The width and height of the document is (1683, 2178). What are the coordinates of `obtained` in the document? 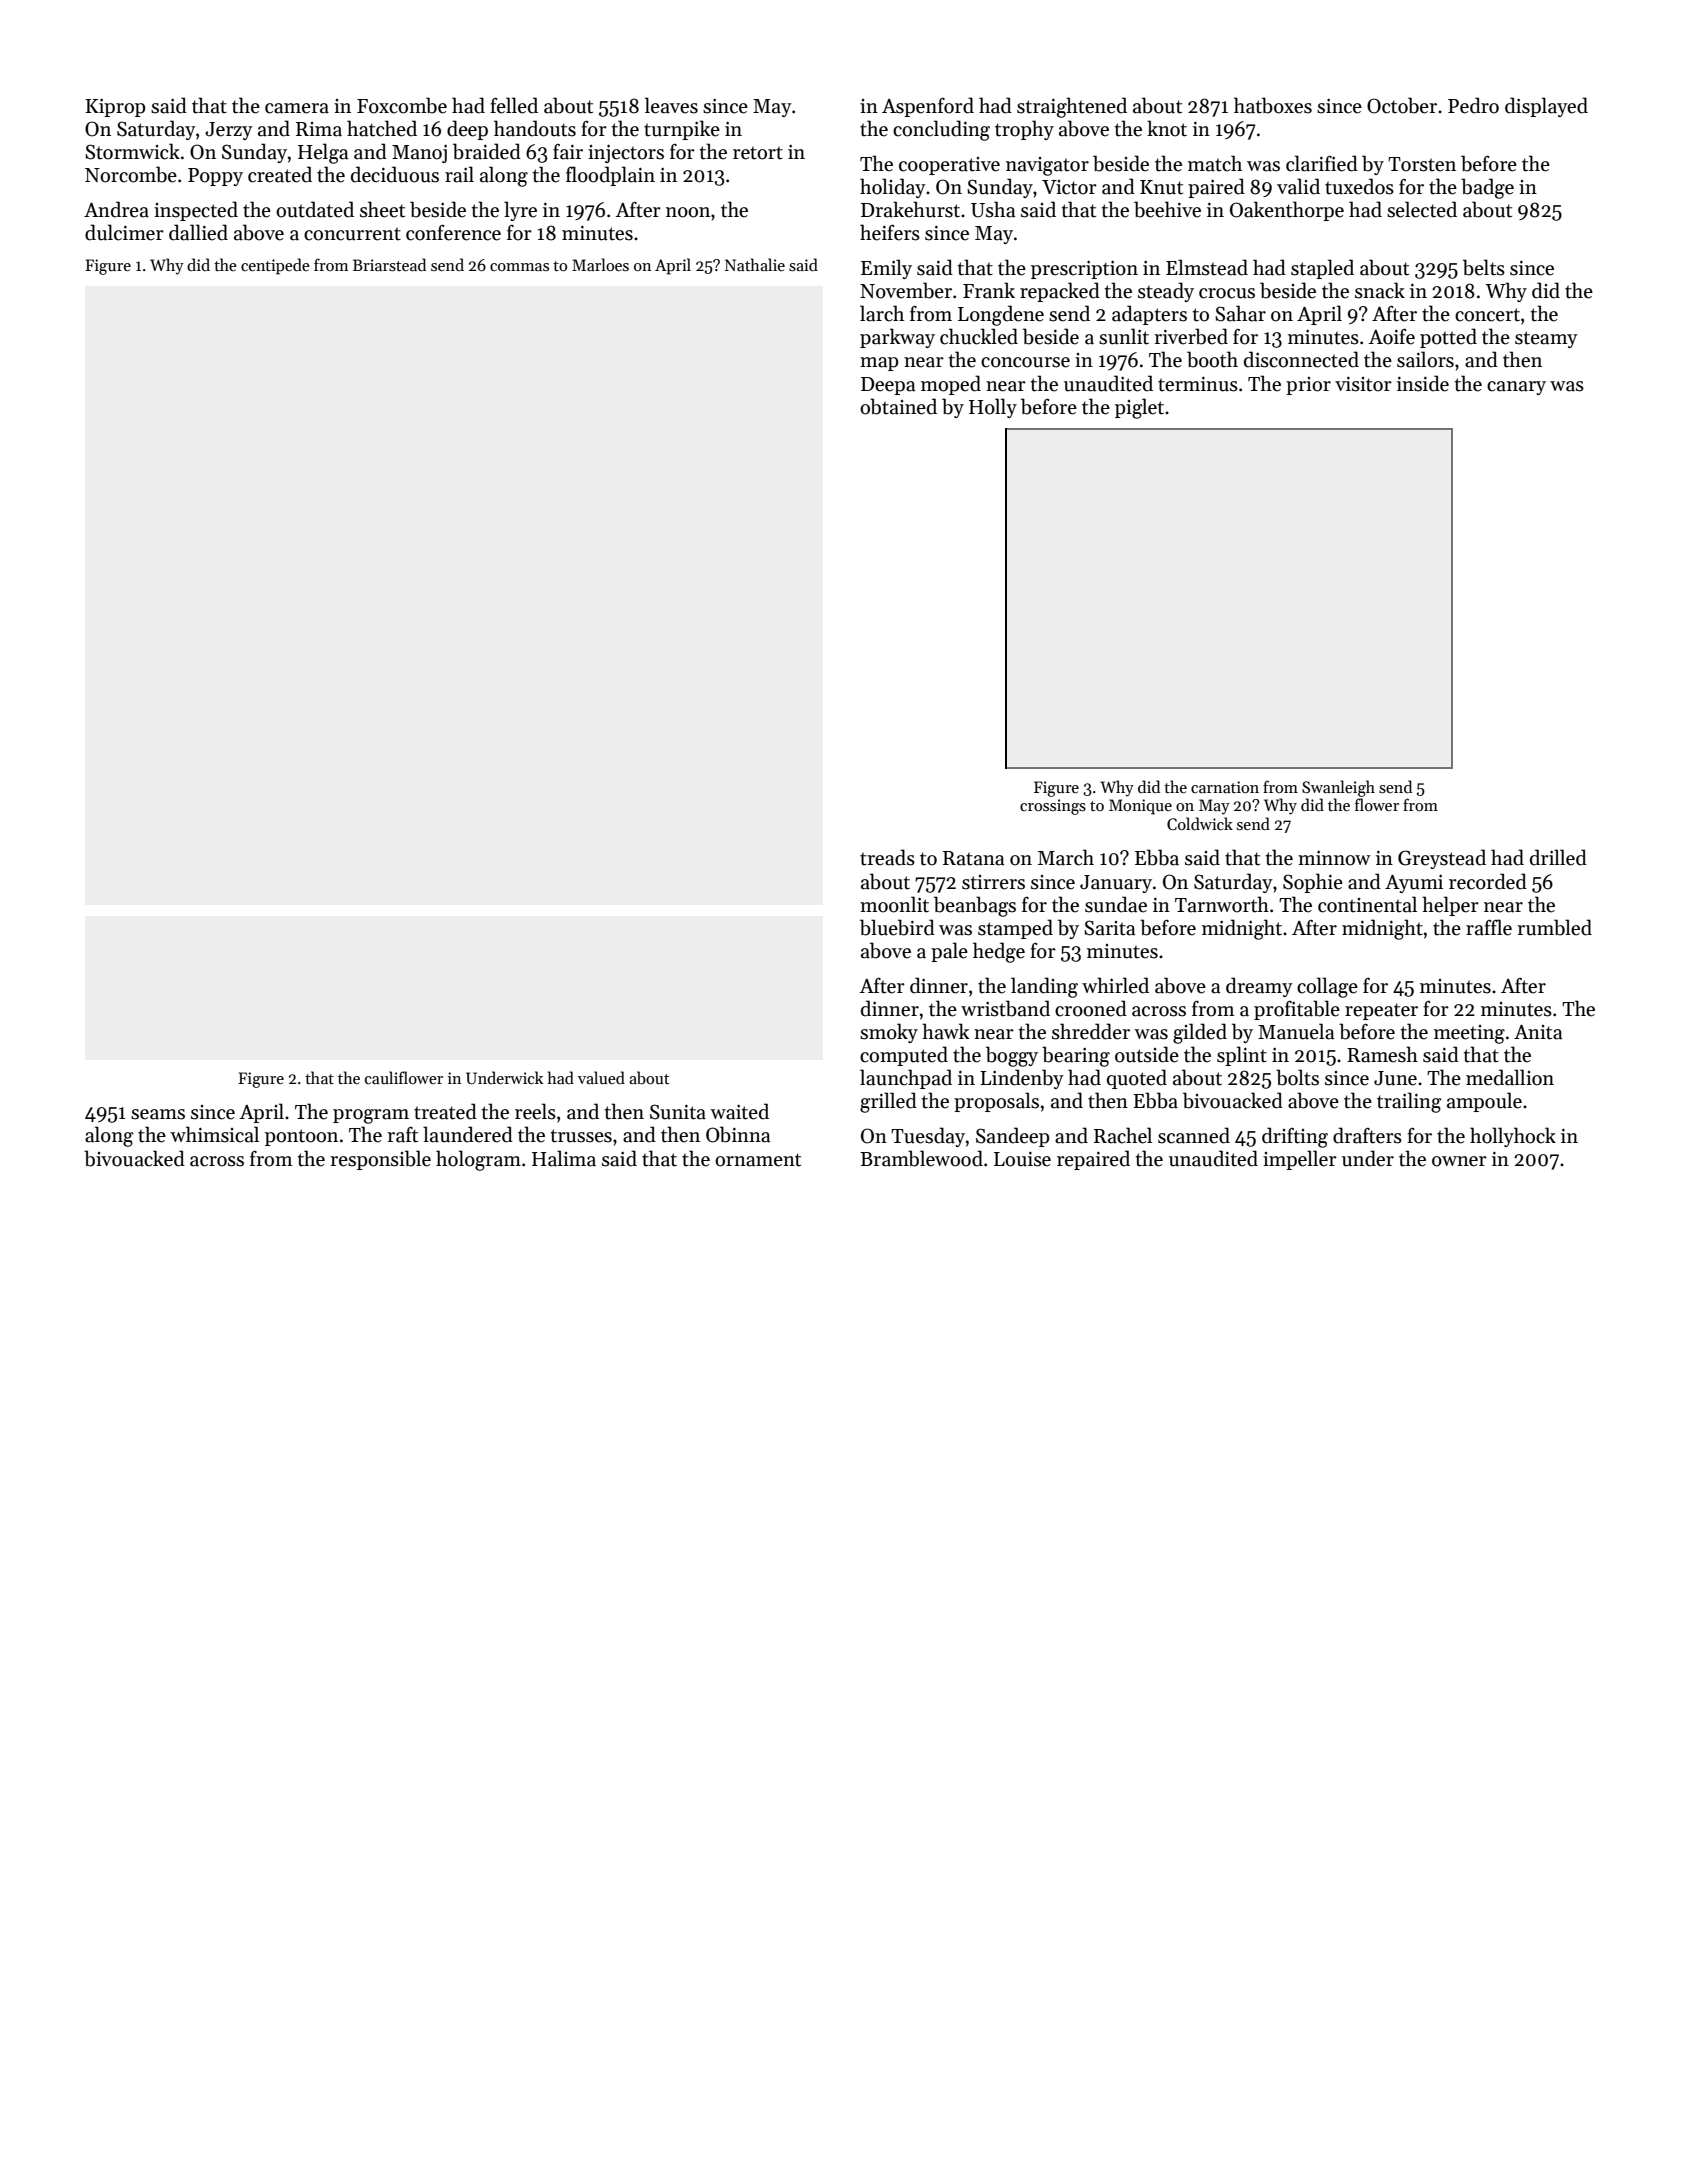 It's located at (898, 406).
